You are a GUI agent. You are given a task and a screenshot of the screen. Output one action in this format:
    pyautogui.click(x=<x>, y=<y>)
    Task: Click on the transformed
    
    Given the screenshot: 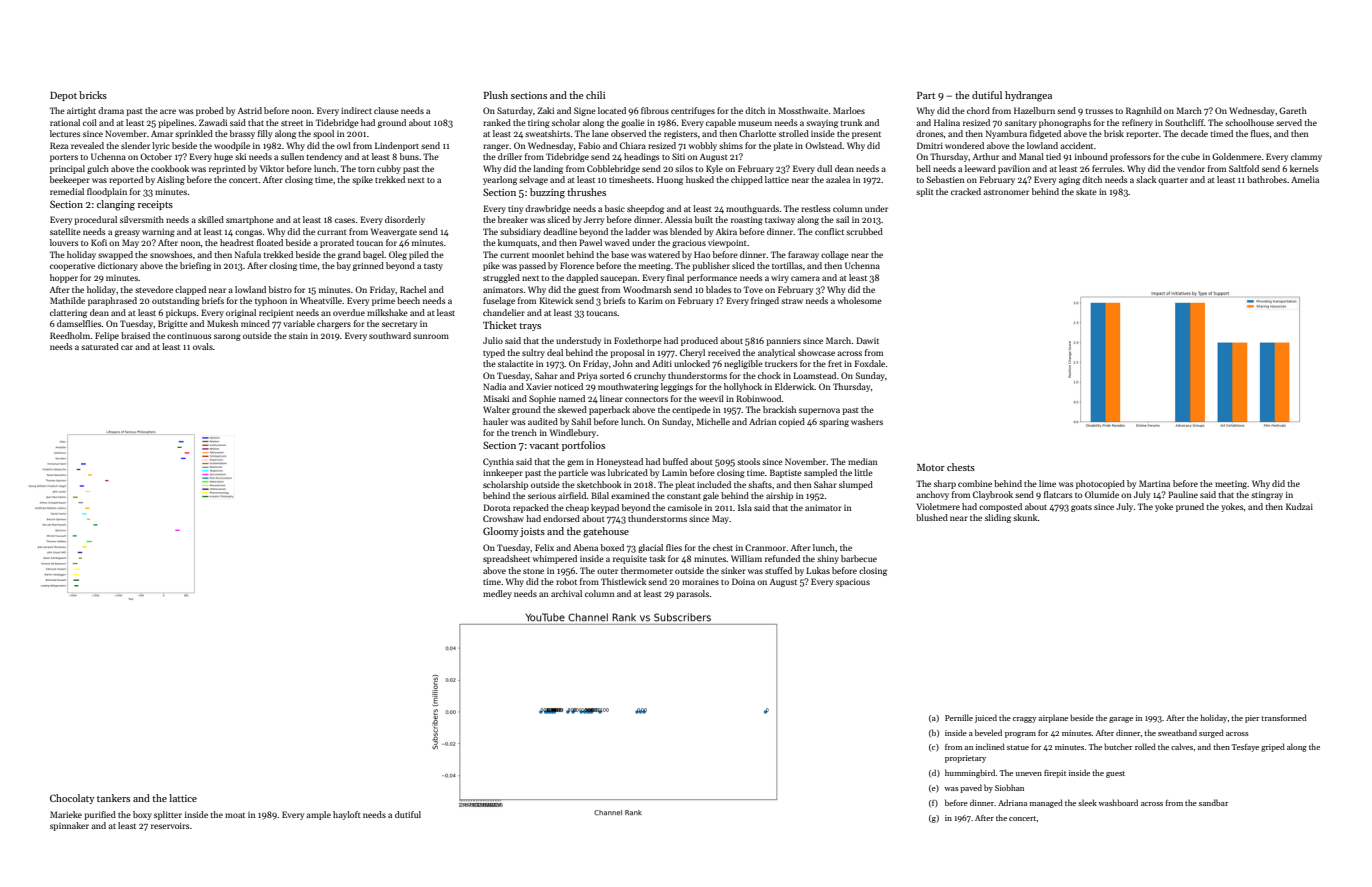 What is the action you would take?
    pyautogui.click(x=1284, y=717)
